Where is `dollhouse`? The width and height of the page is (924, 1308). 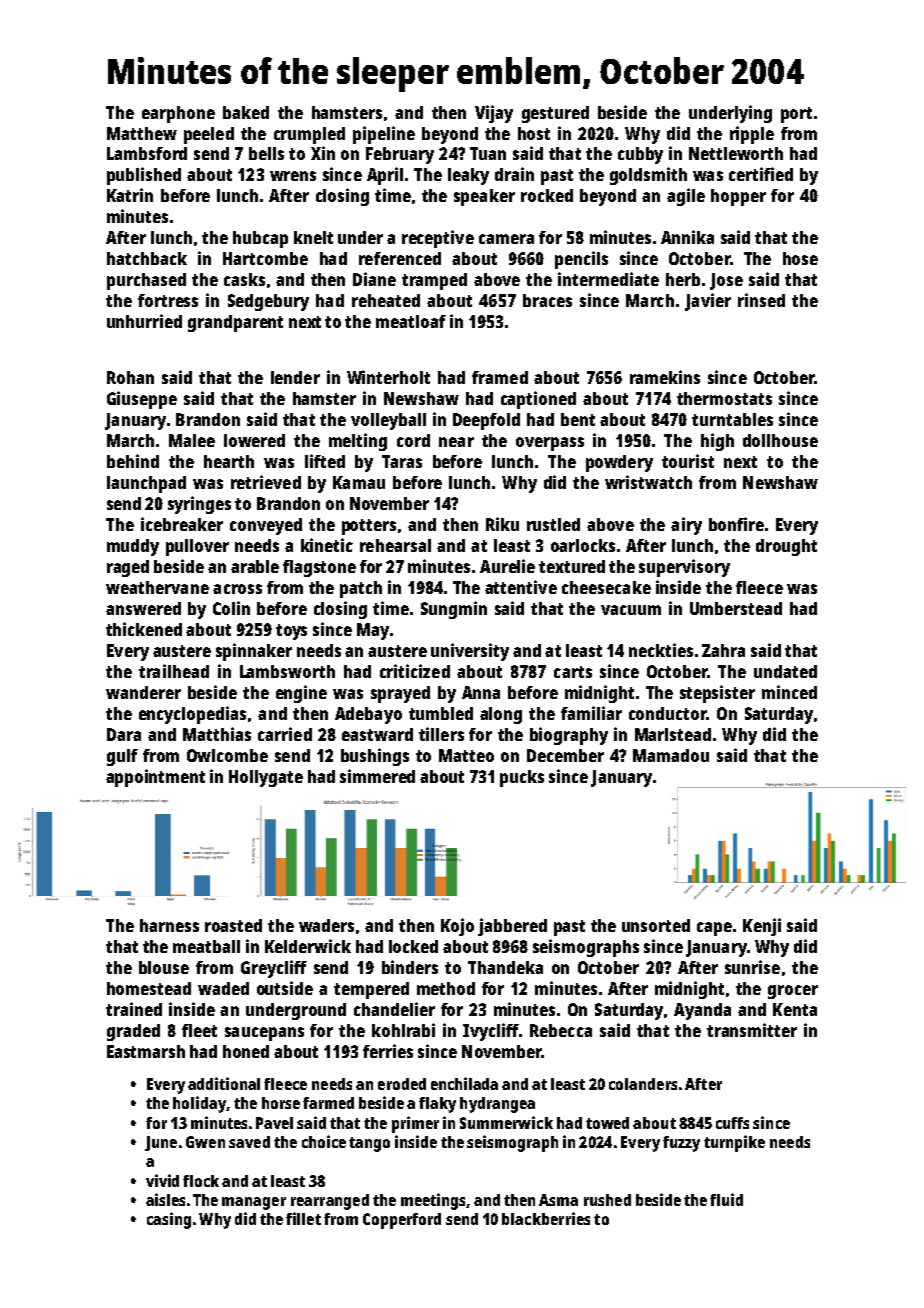
dollhouse is located at coordinates (780, 440).
